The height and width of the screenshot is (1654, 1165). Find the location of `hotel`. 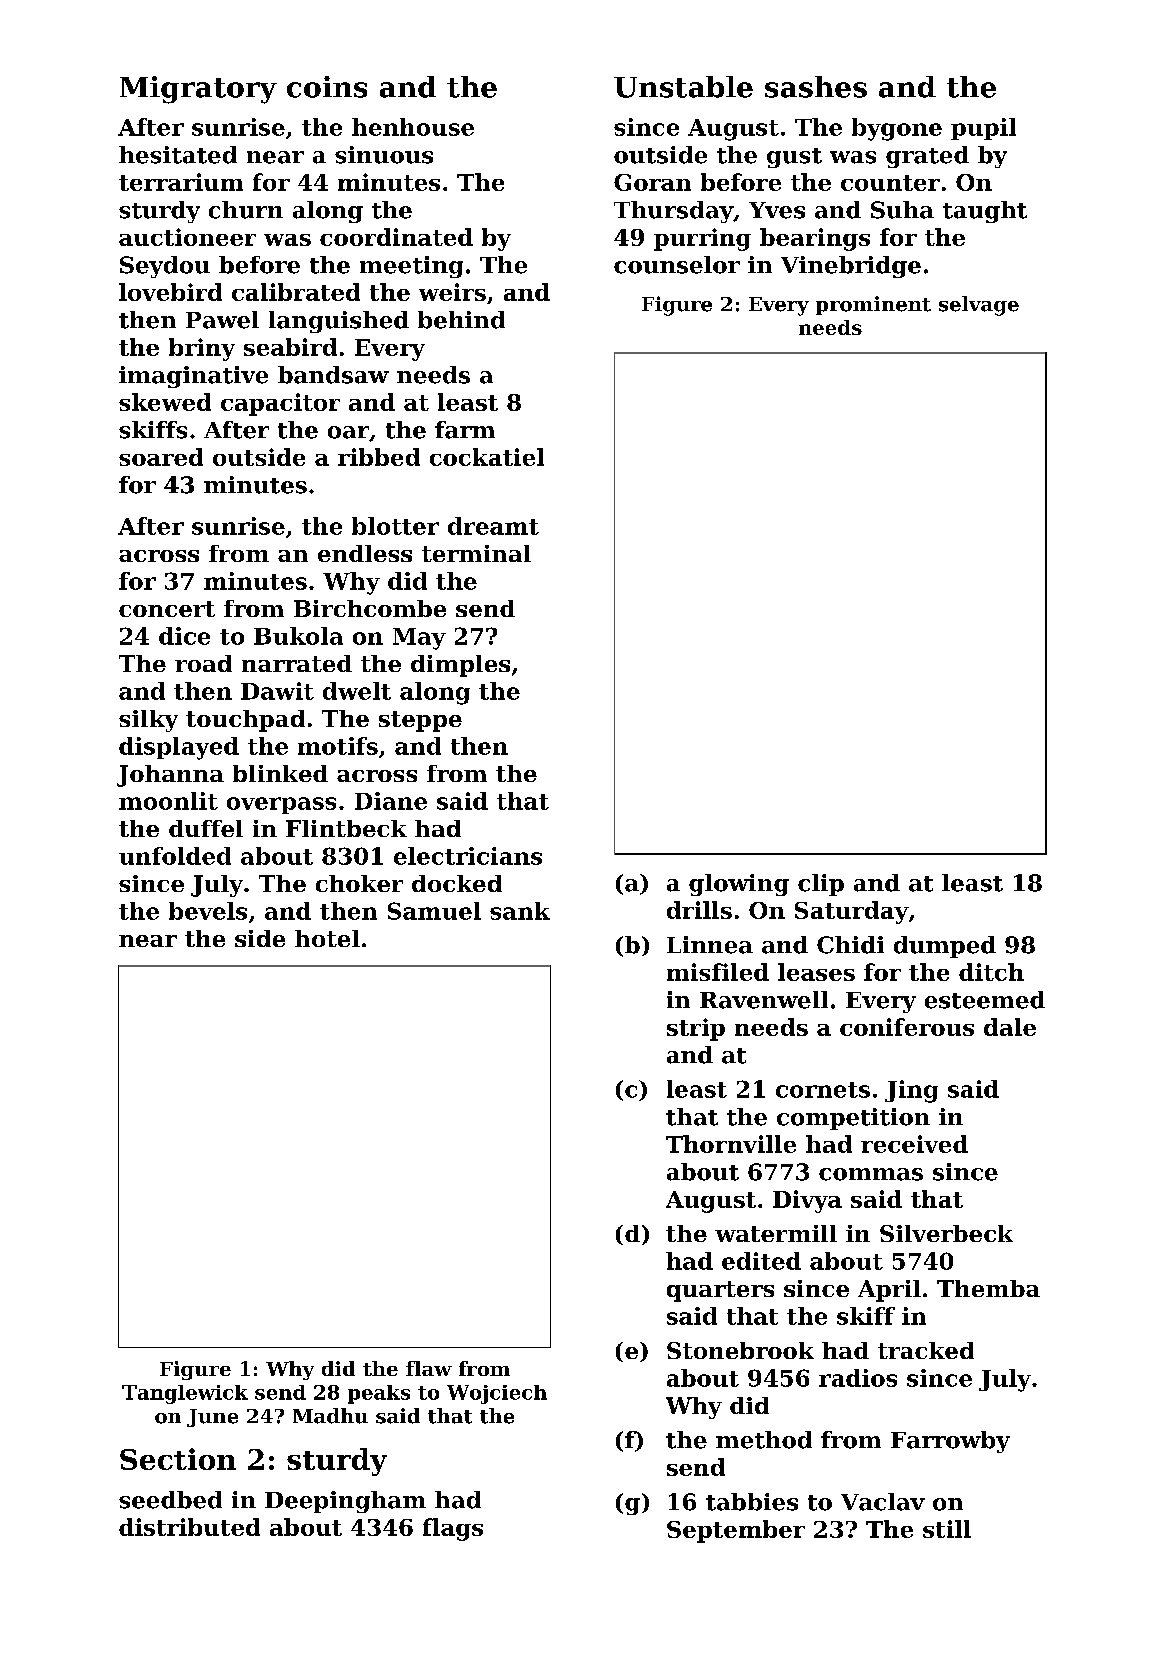

hotel is located at coordinates (327, 938).
